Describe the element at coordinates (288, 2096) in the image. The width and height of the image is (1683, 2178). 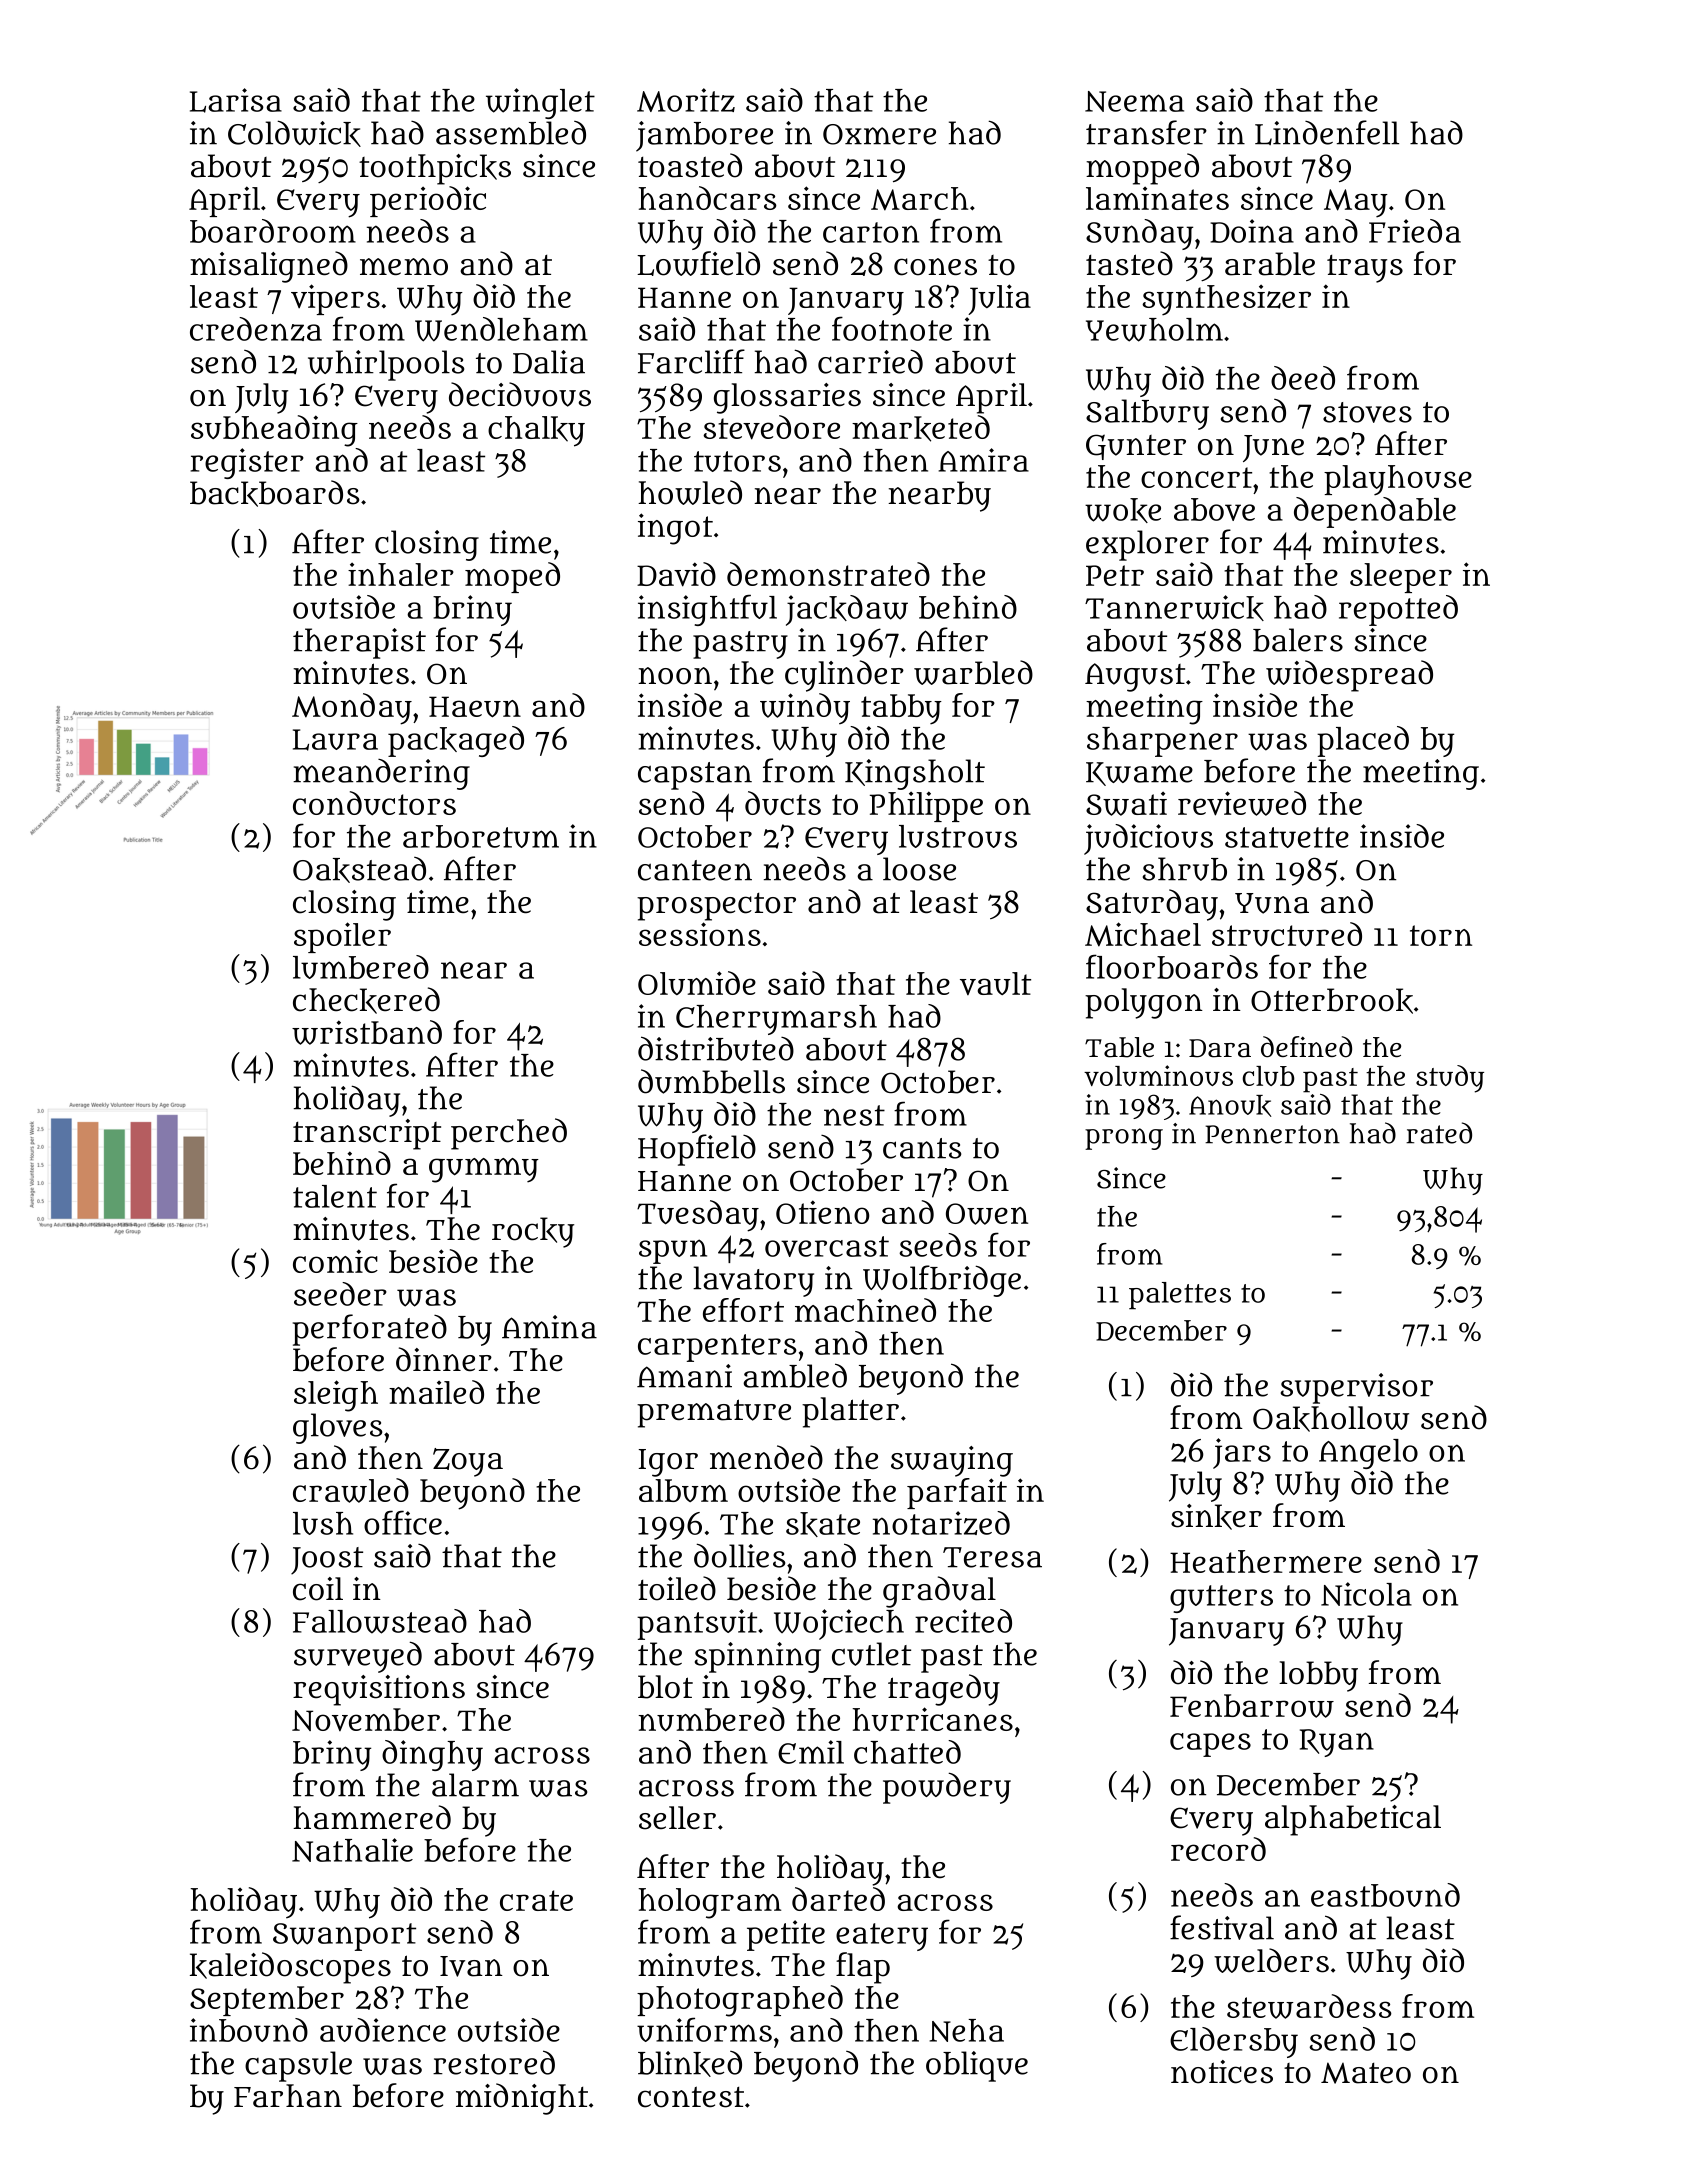
I see `Farhan` at that location.
